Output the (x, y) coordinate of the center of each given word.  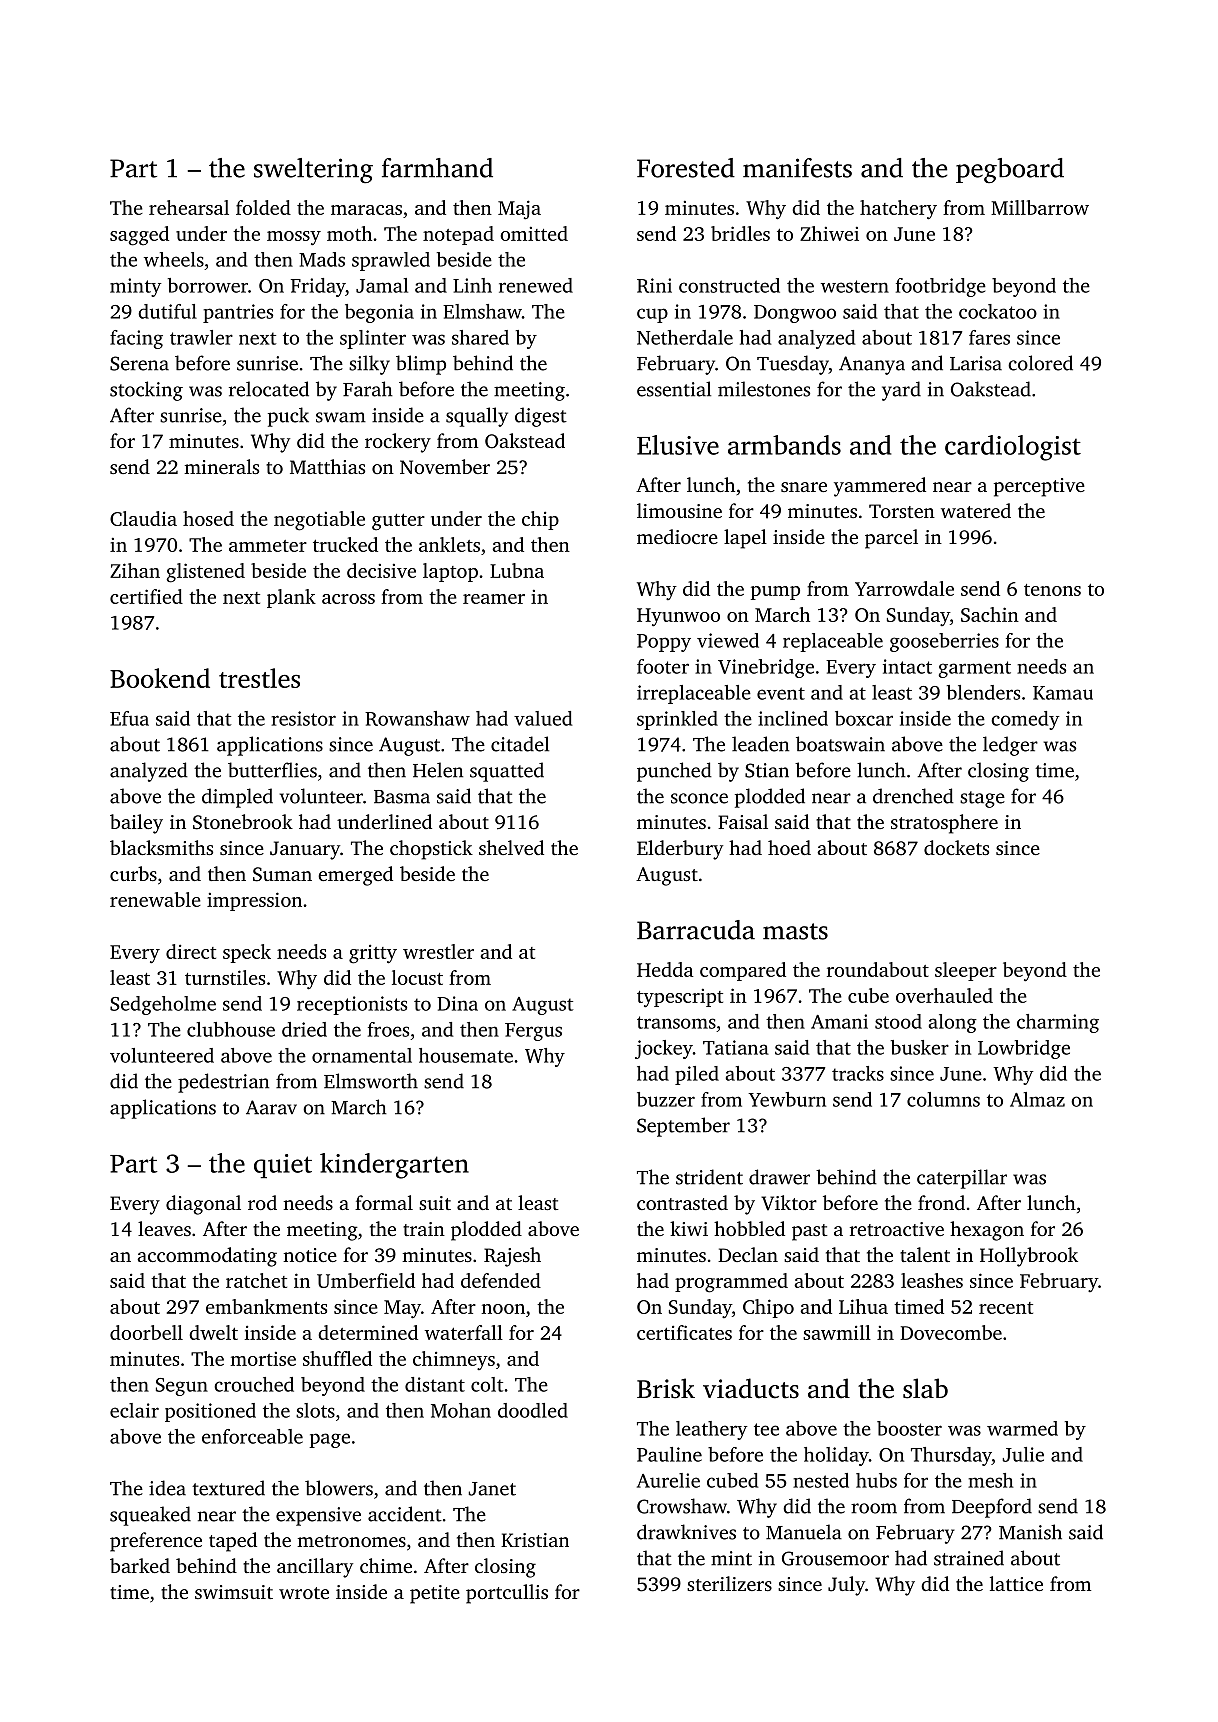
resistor (303, 718)
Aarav (271, 1107)
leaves (164, 1228)
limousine (679, 510)
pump (775, 593)
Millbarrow (1040, 207)
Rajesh (512, 1257)
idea (167, 1488)
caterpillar (962, 1179)
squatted (507, 772)
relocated (269, 389)
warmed (1022, 1428)
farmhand (437, 168)
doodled (533, 1410)
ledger (1010, 746)
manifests (797, 168)
